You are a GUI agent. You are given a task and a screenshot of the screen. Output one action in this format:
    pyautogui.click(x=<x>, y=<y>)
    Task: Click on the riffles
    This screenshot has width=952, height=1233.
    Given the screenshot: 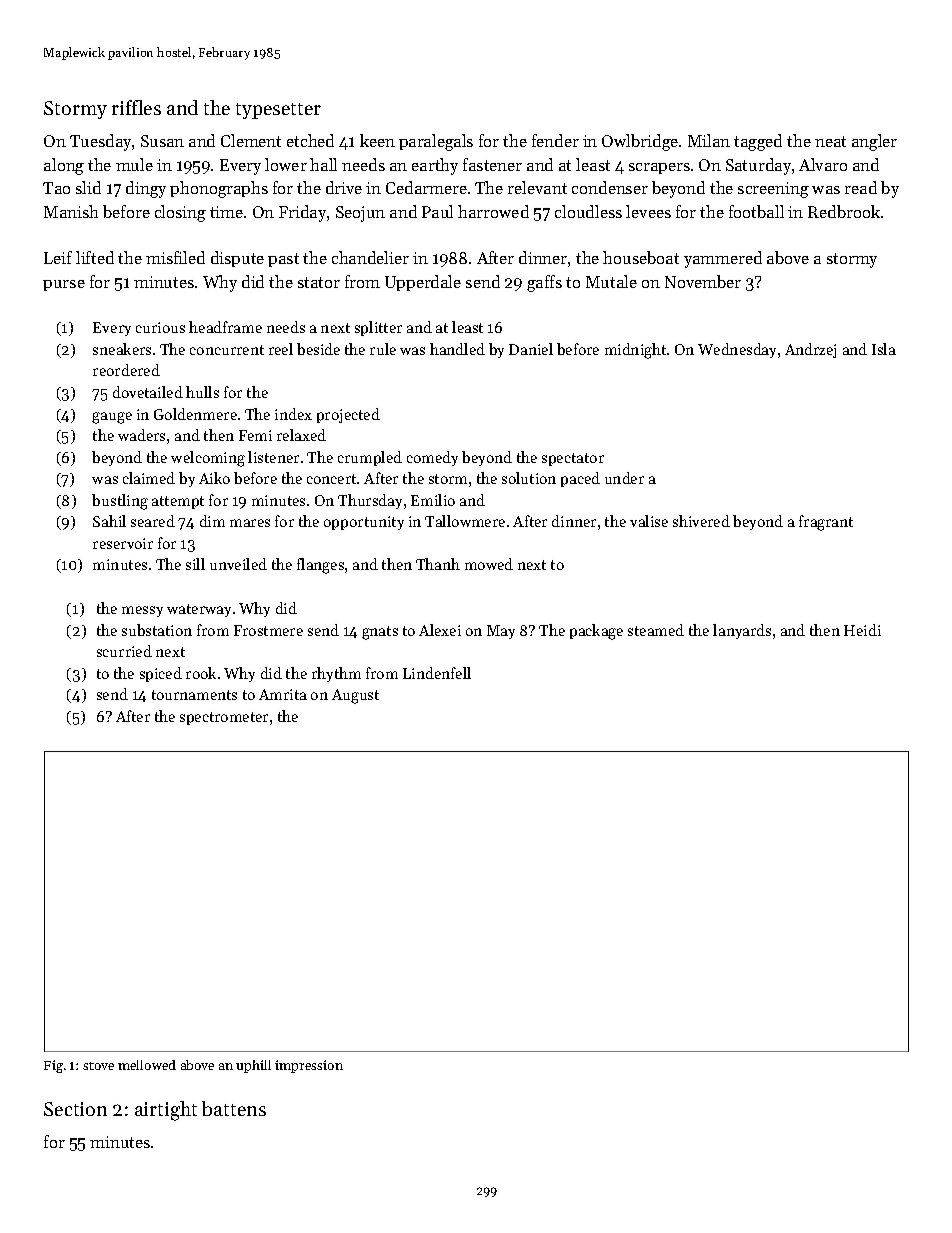 What is the action you would take?
    pyautogui.click(x=136, y=107)
